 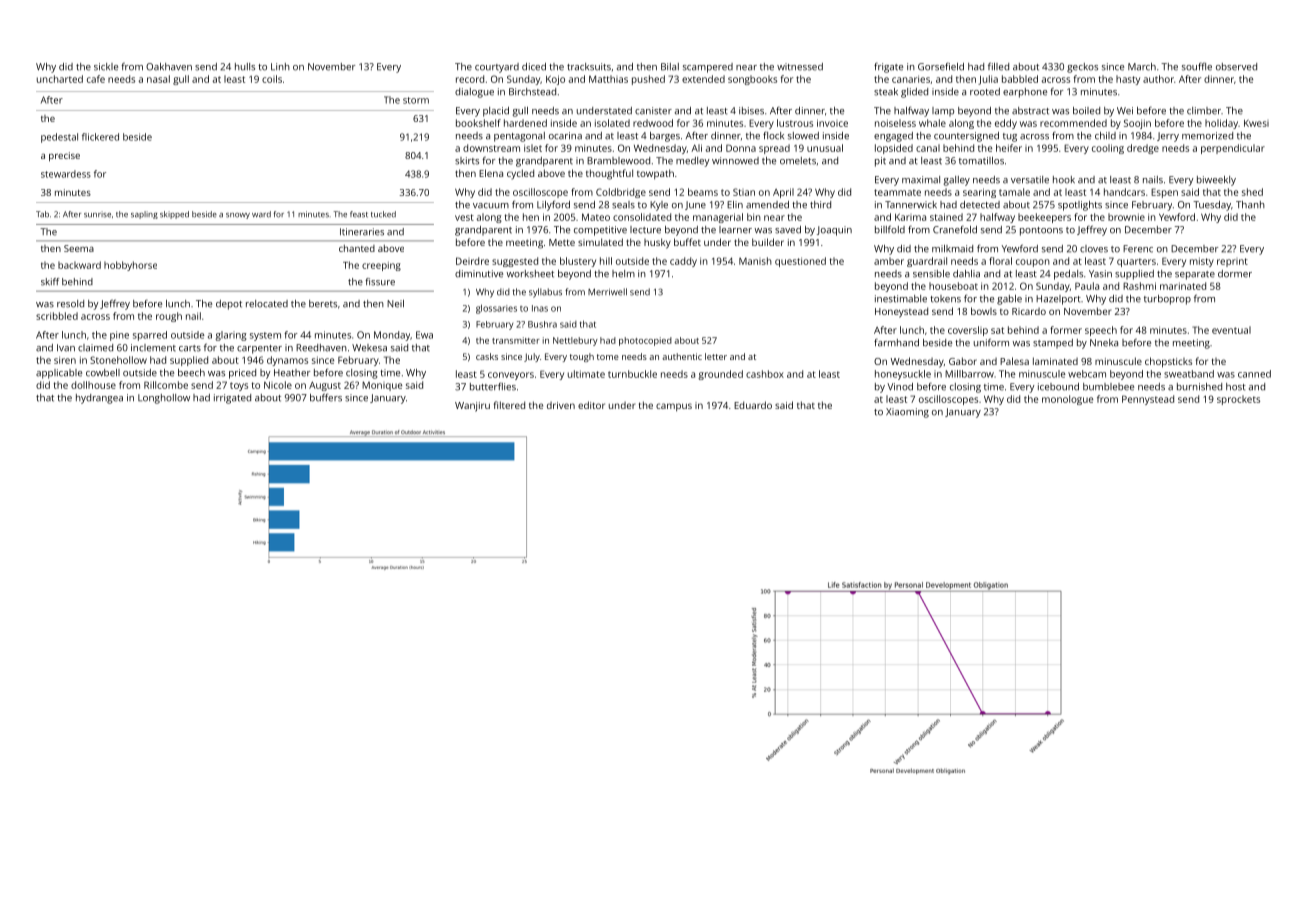 What do you see at coordinates (744, 192) in the screenshot?
I see `Stian` at bounding box center [744, 192].
